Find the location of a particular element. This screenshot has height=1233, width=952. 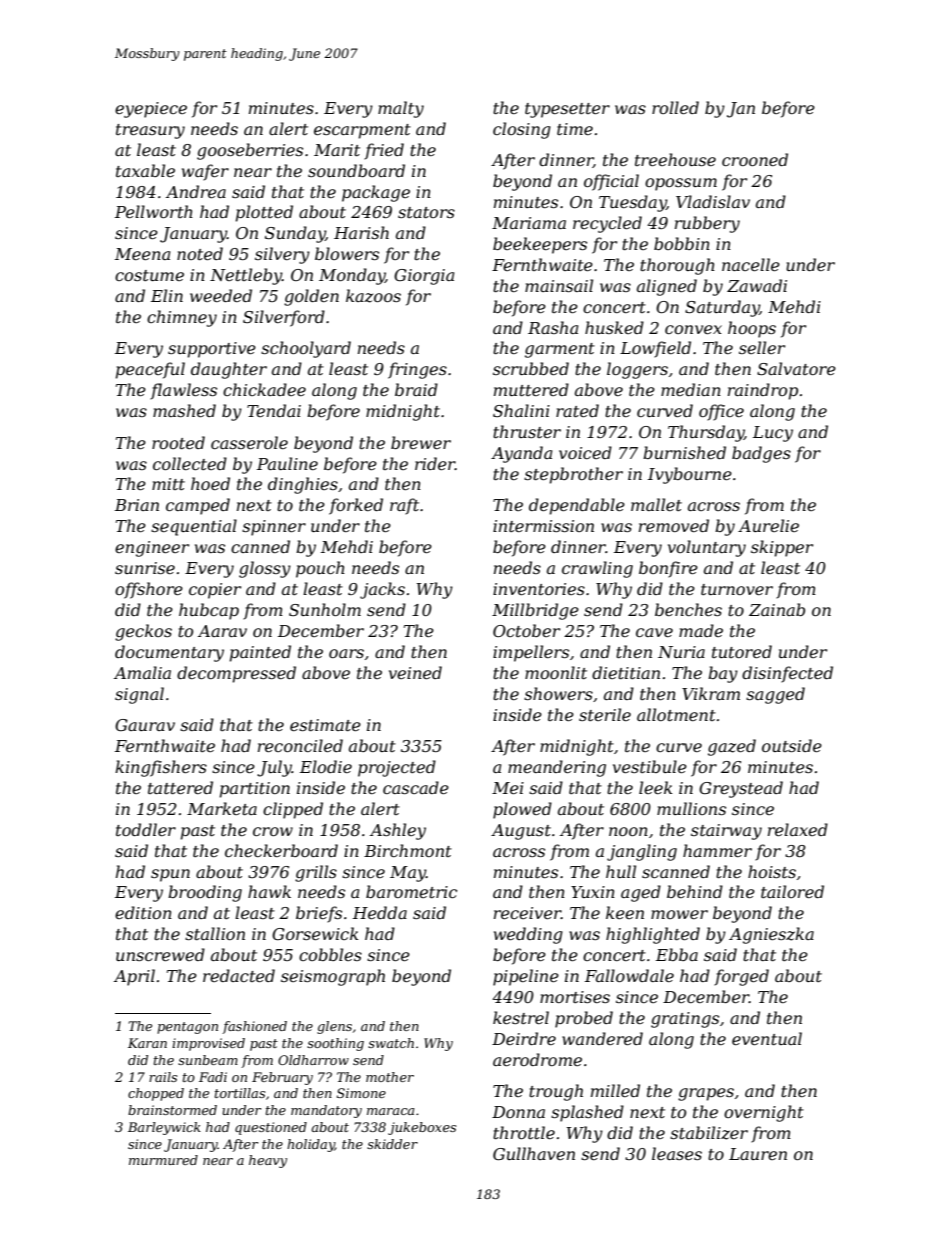

Ashley is located at coordinates (398, 831).
